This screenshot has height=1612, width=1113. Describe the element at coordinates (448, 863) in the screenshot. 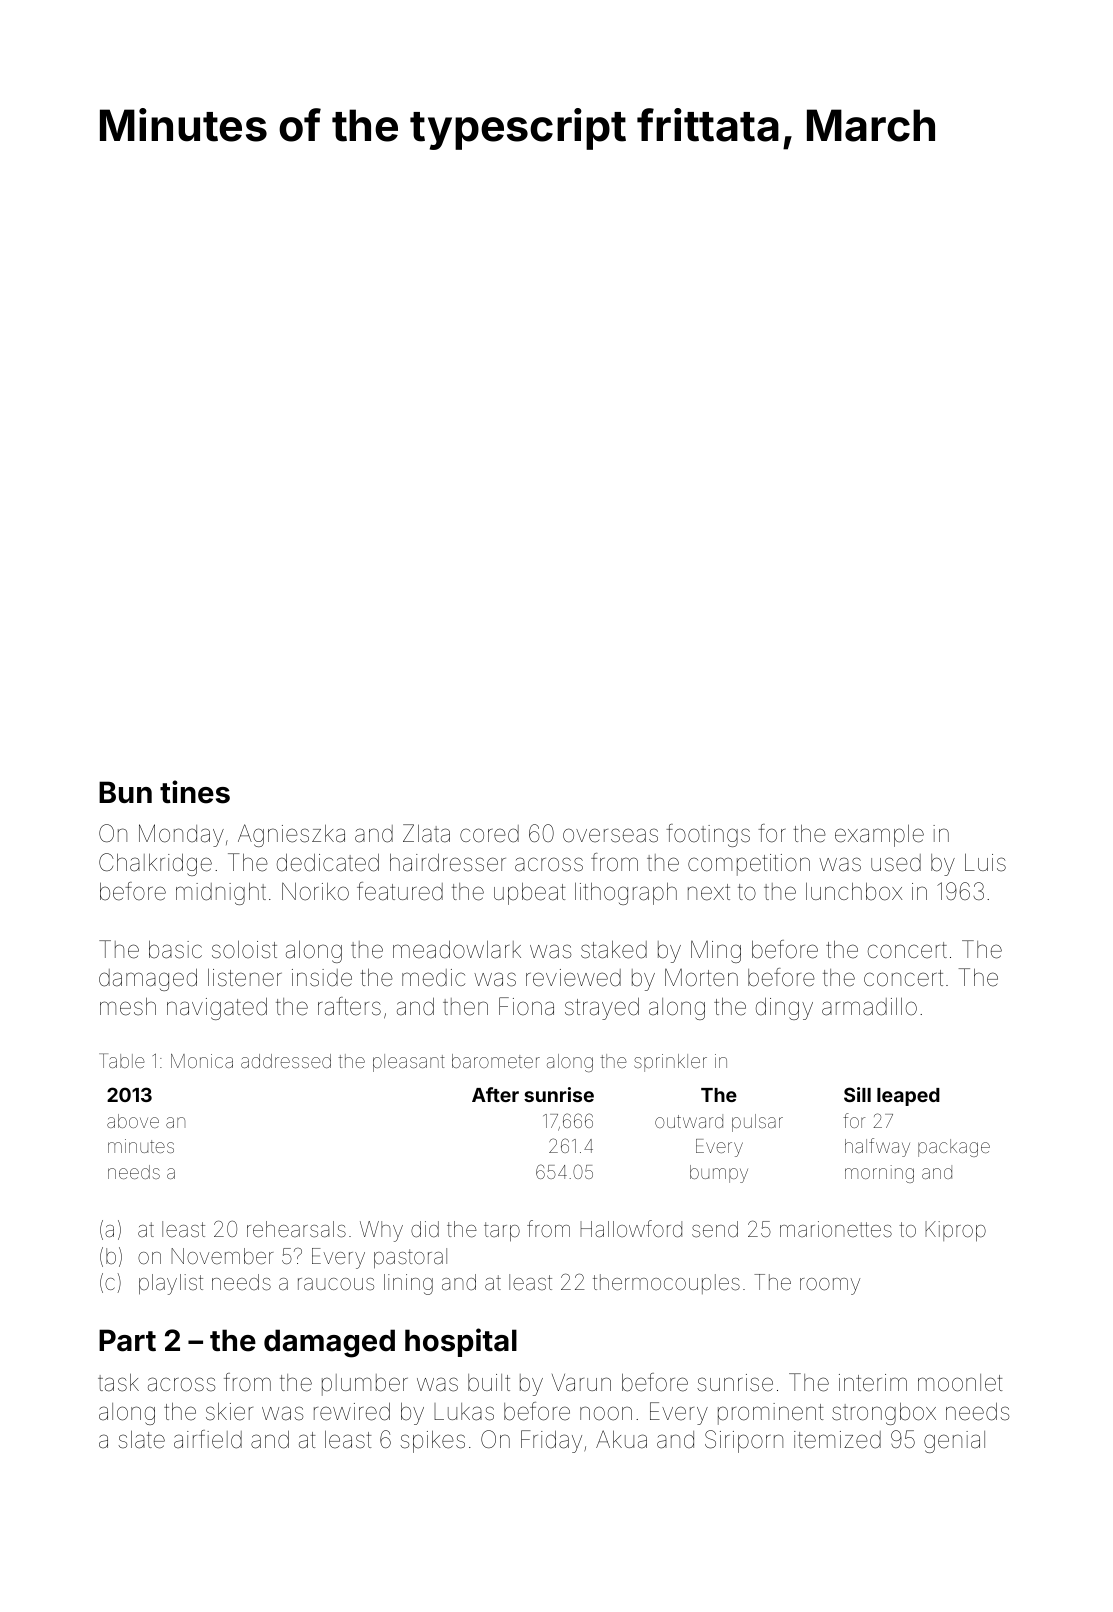

I see `hairdresser` at that location.
